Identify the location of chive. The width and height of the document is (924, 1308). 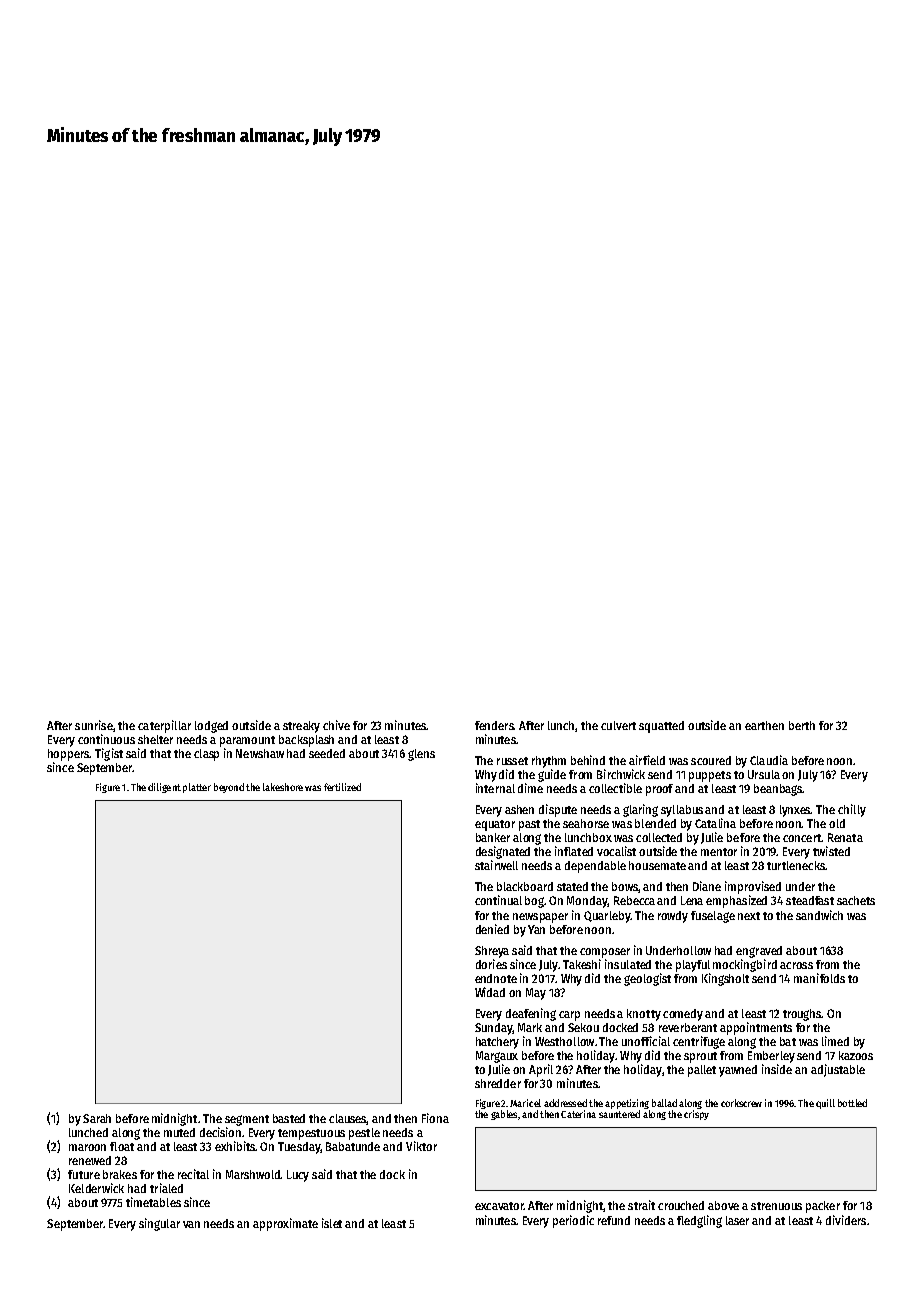
(336, 725).
